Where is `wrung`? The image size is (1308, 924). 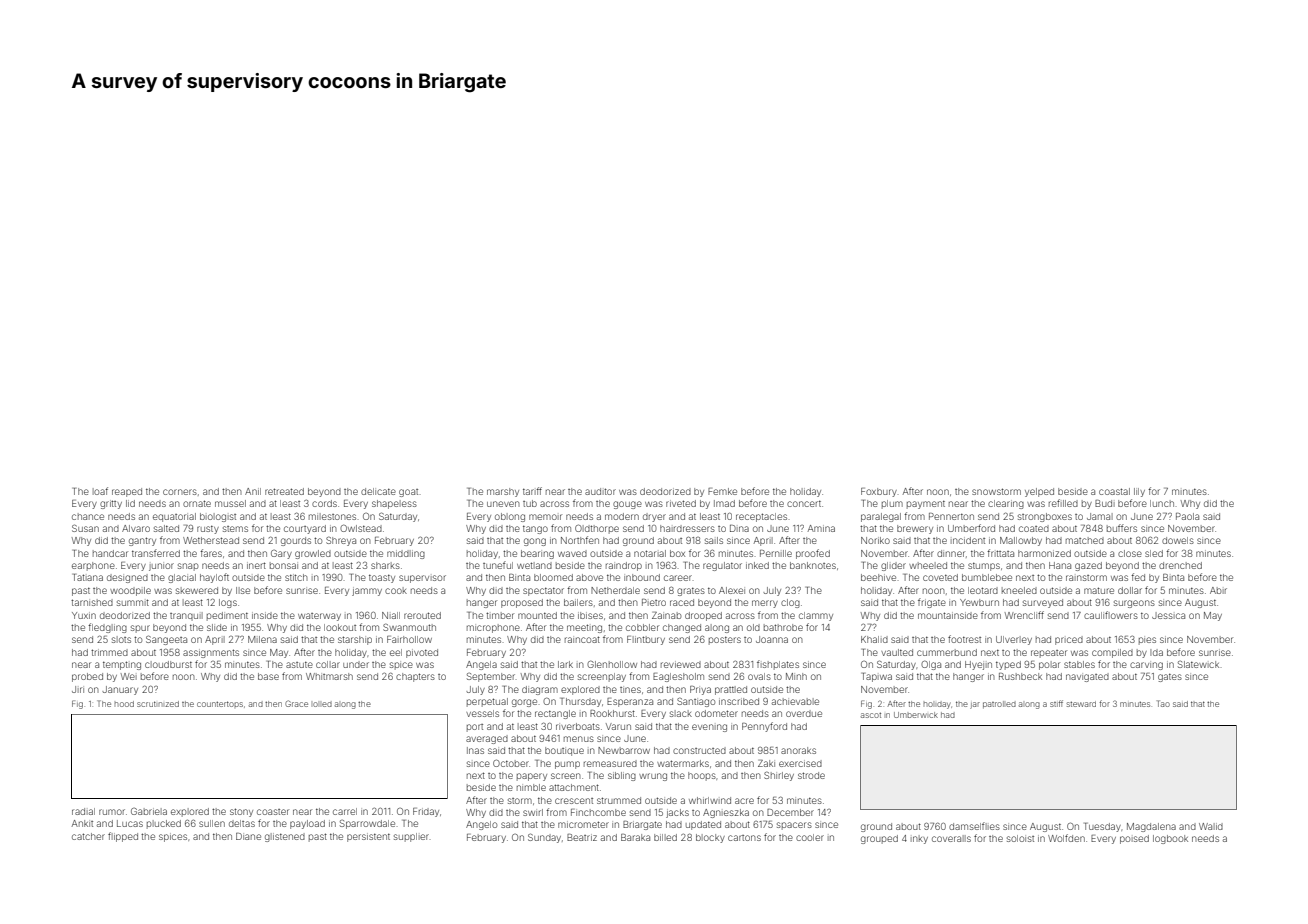 wrung is located at coordinates (653, 777).
